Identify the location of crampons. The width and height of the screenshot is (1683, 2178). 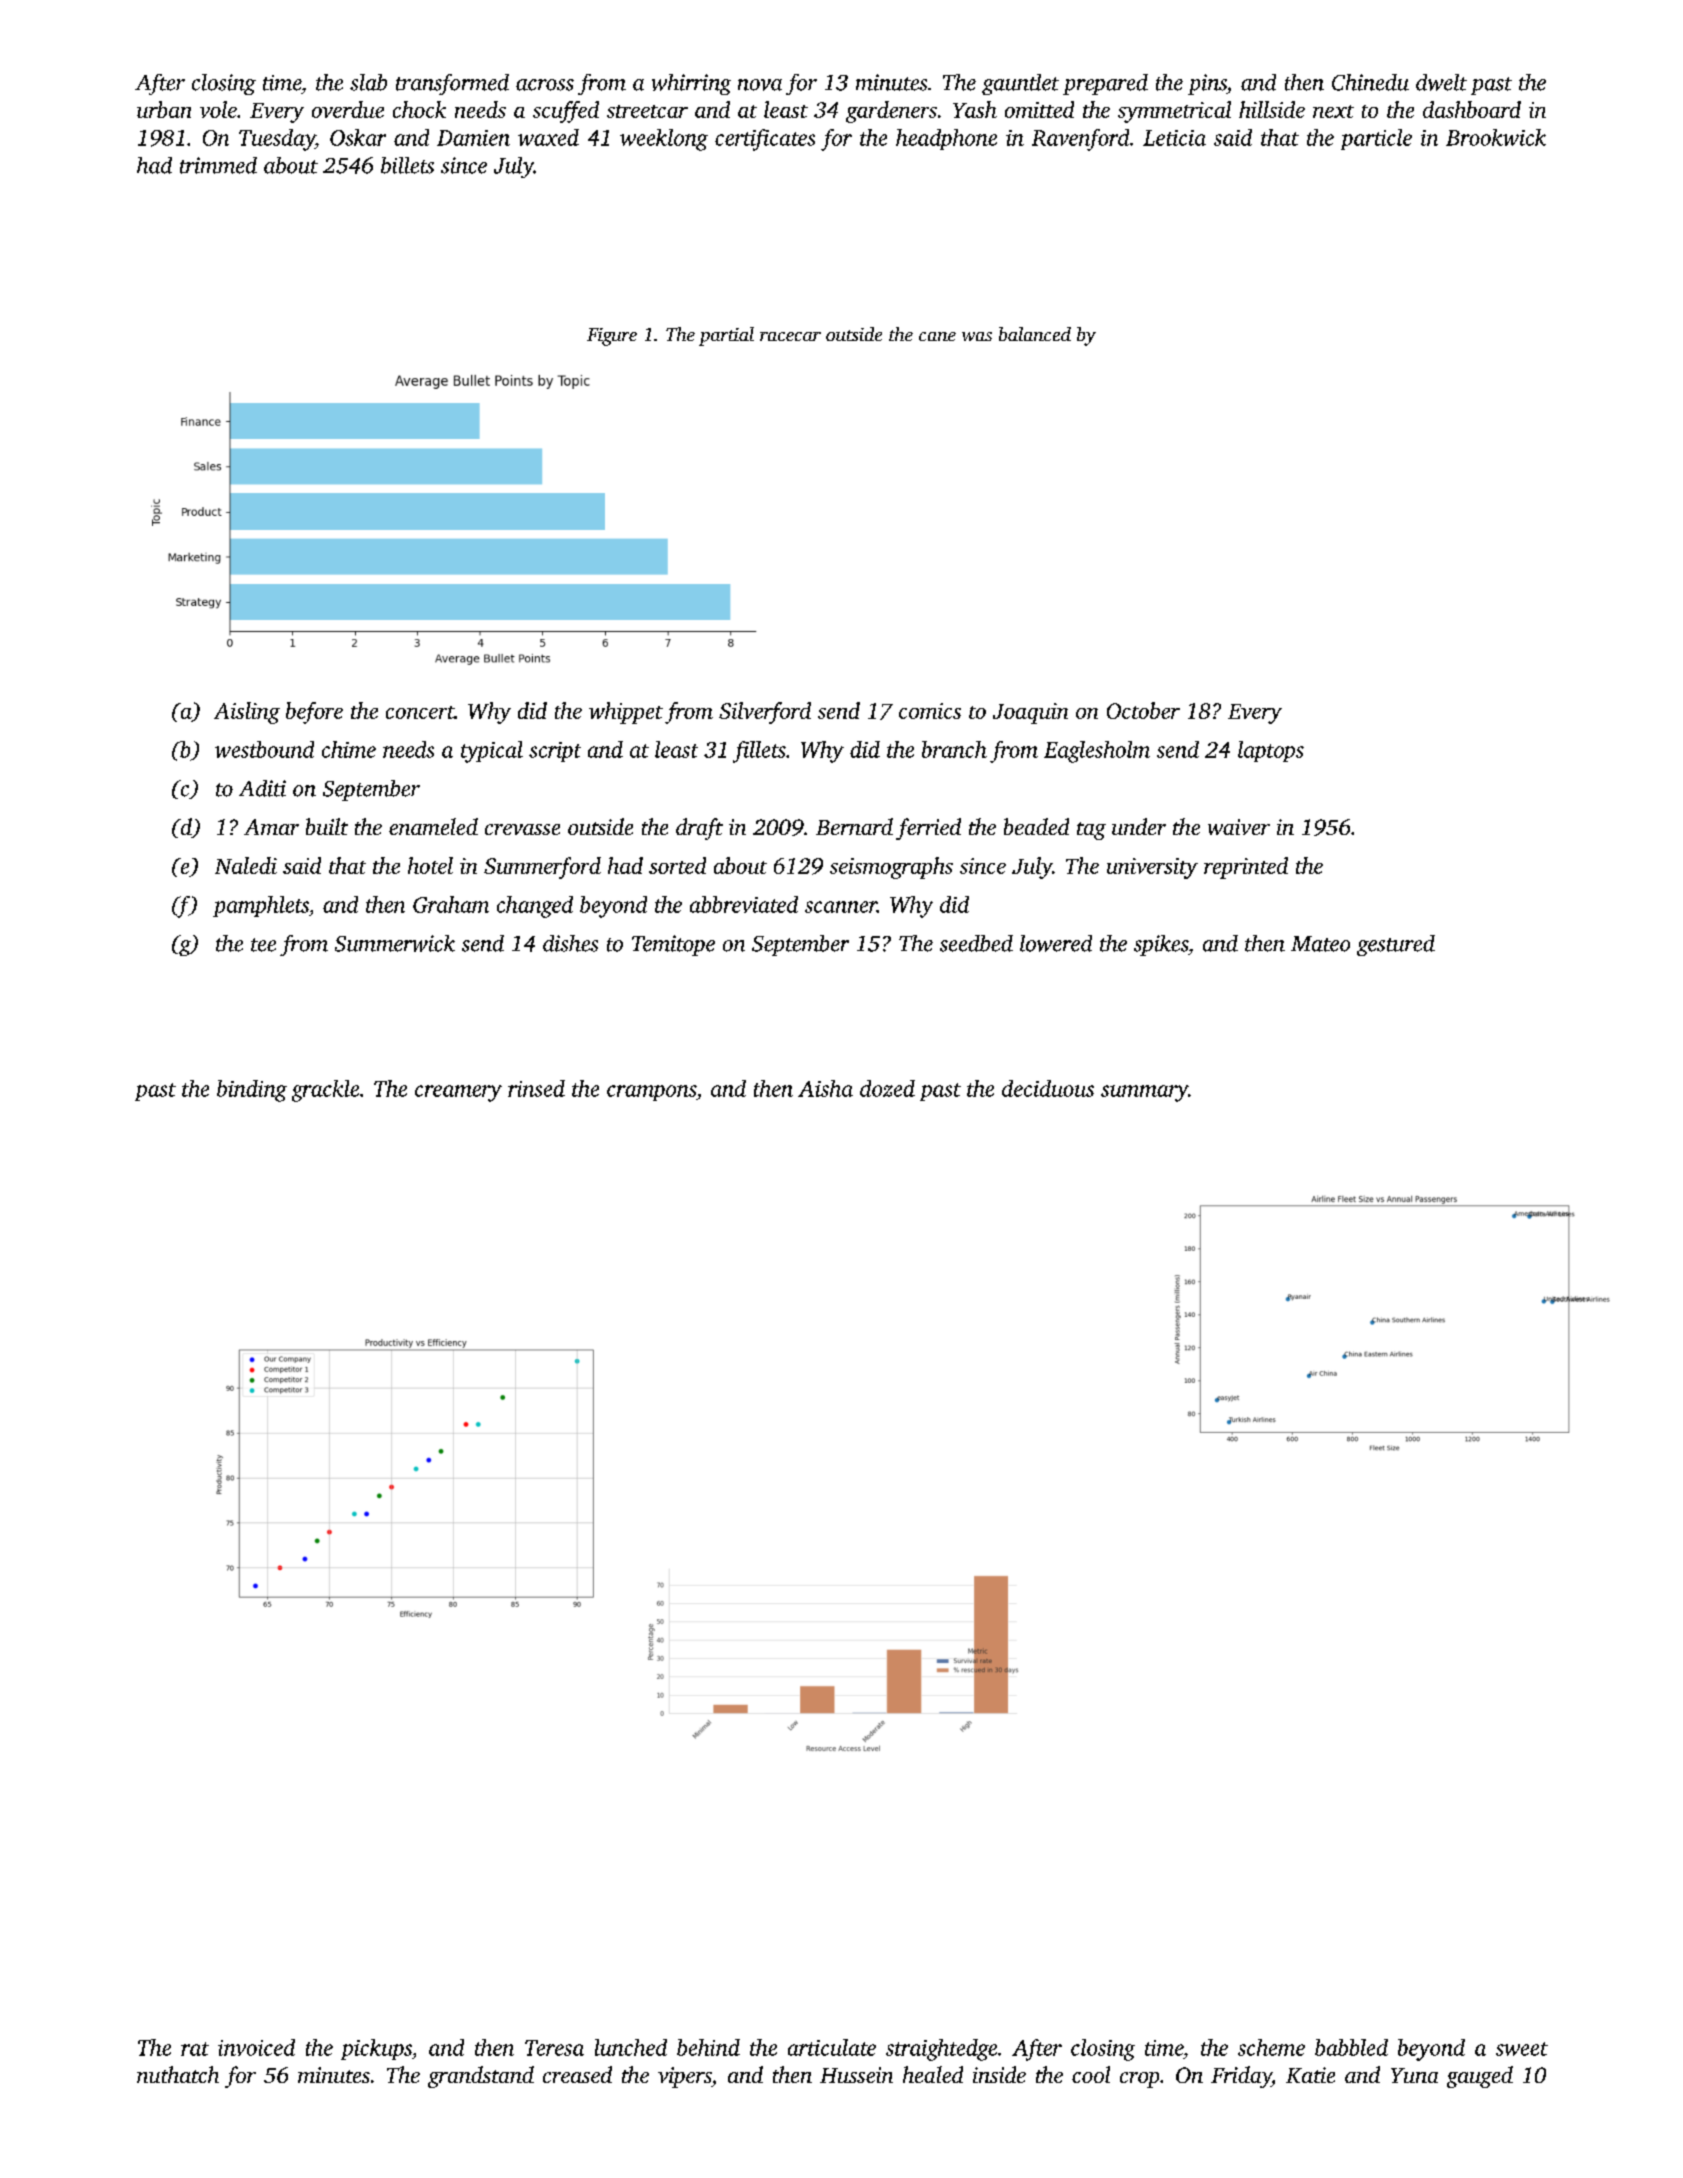
(651, 1093).
